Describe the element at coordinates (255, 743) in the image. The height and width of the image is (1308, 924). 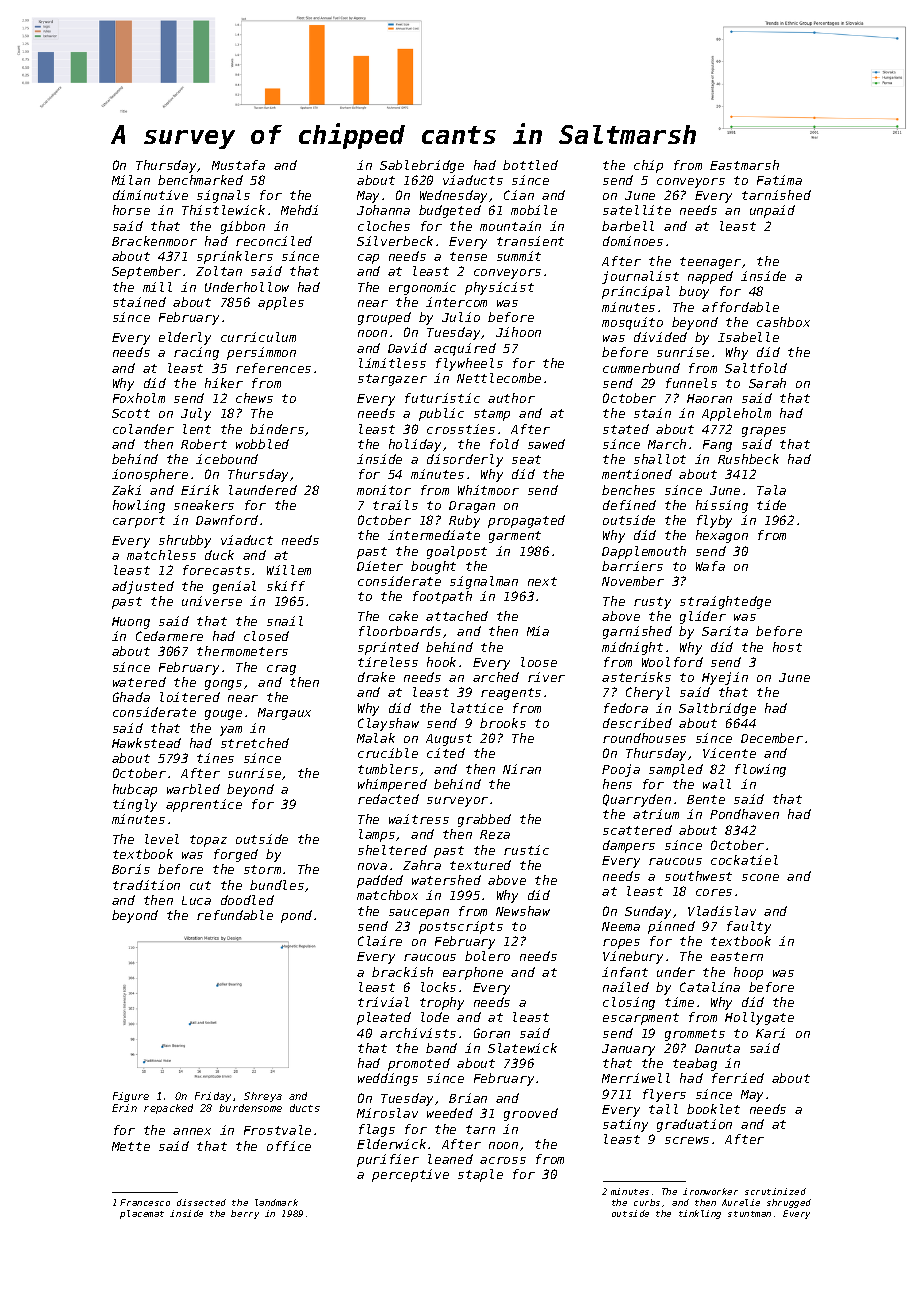
I see `stretched` at that location.
